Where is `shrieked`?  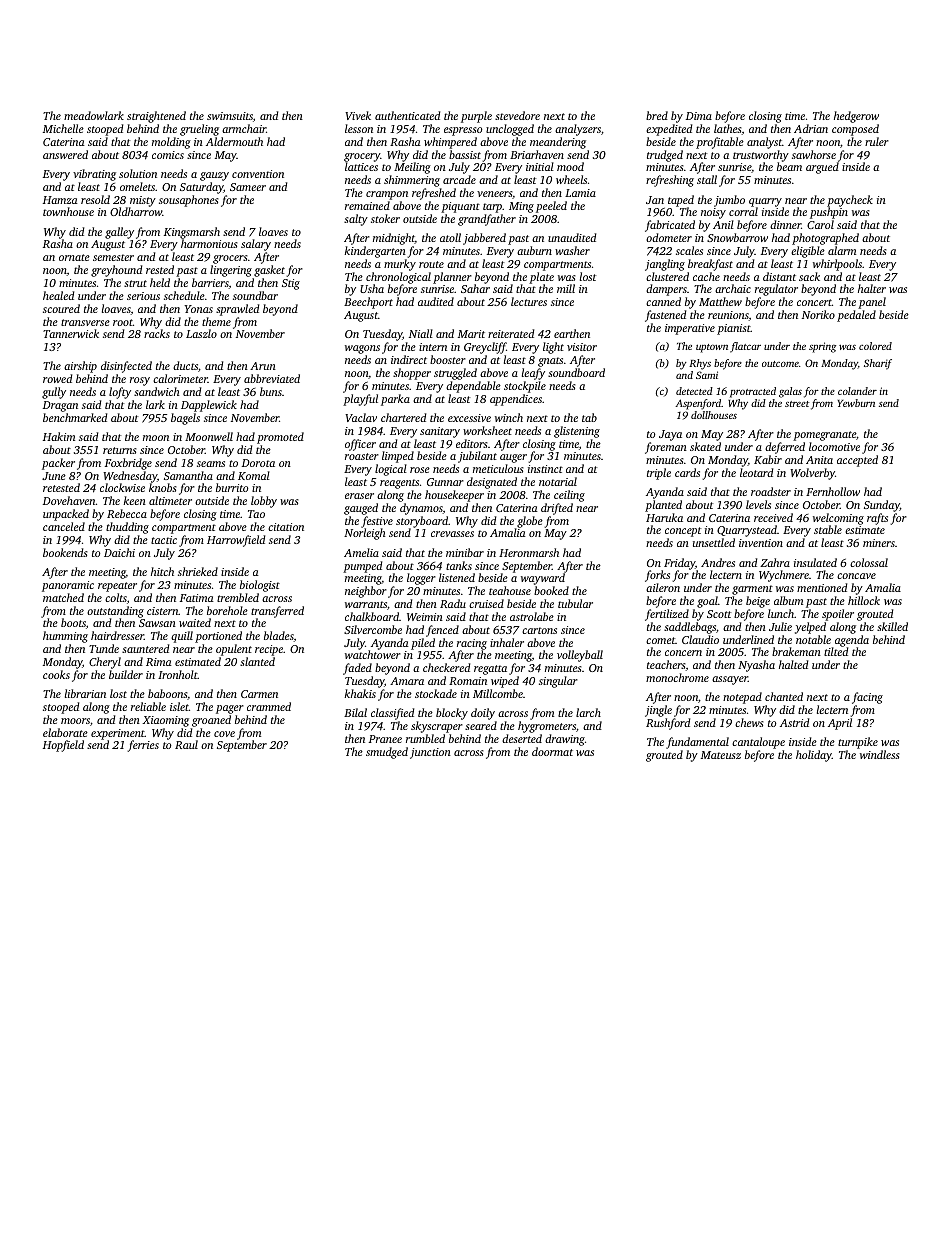 shrieked is located at coordinates (198, 571).
